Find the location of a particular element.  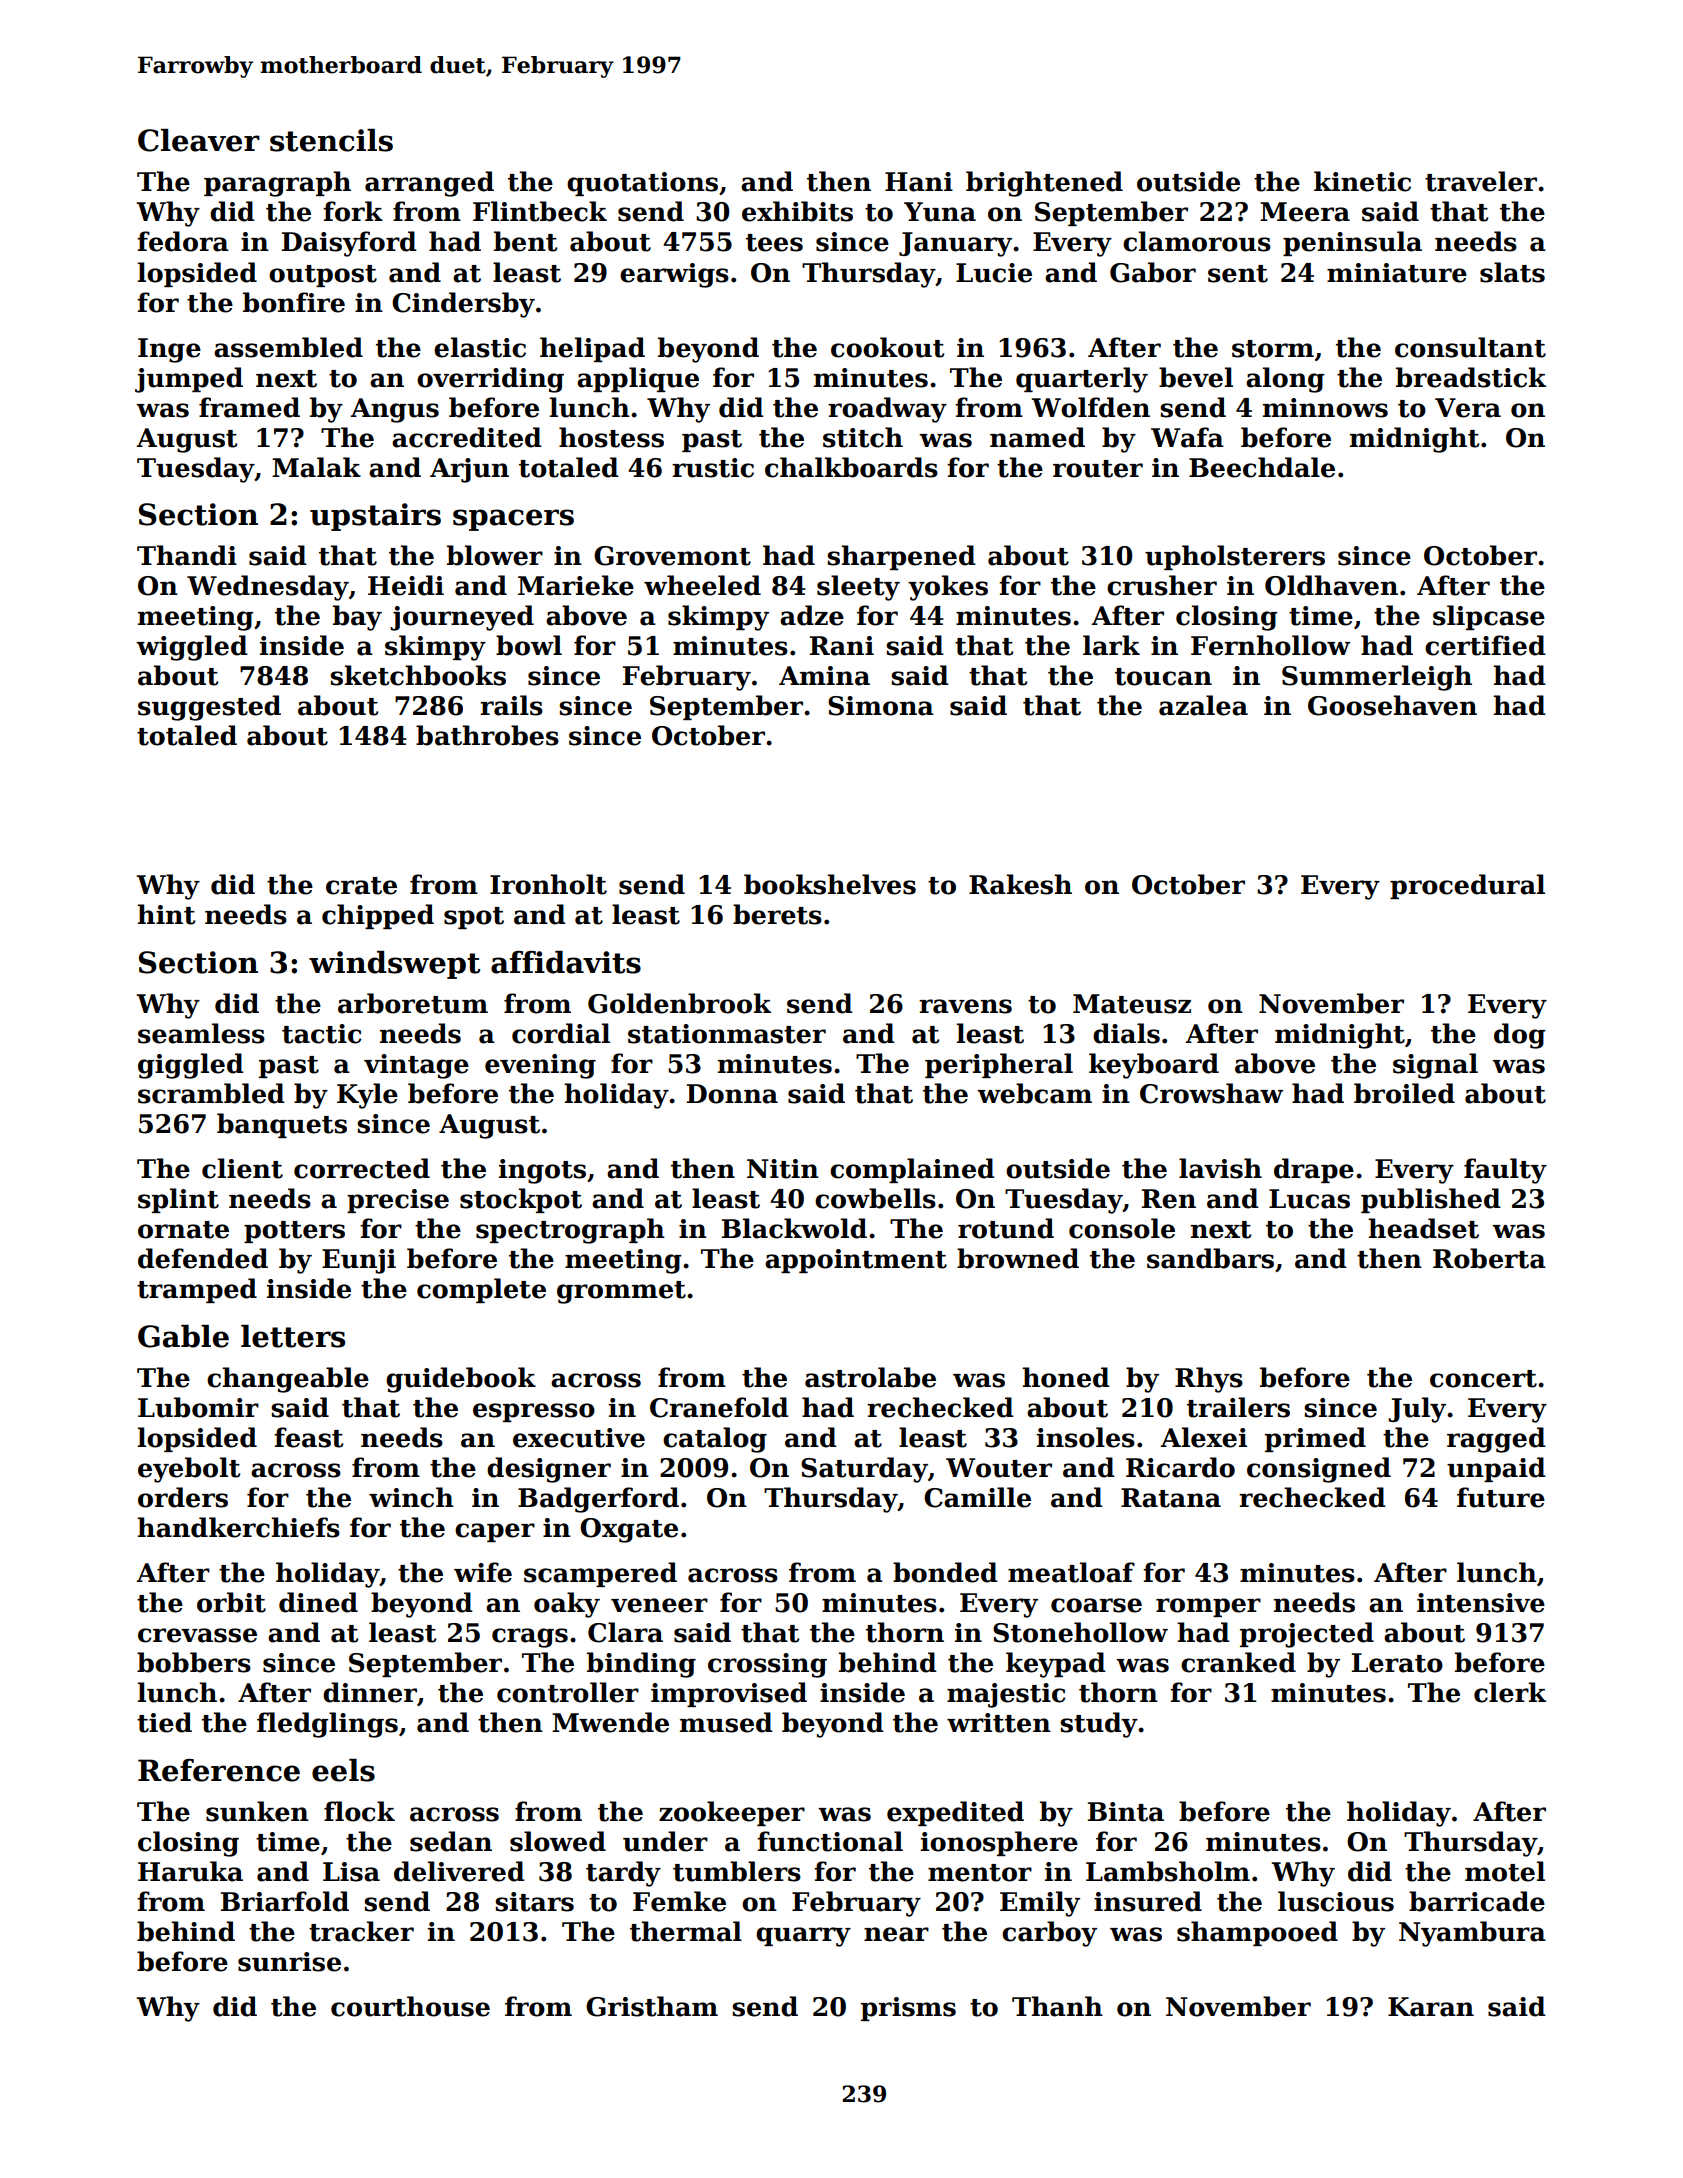

sketchbooks is located at coordinates (418, 675).
